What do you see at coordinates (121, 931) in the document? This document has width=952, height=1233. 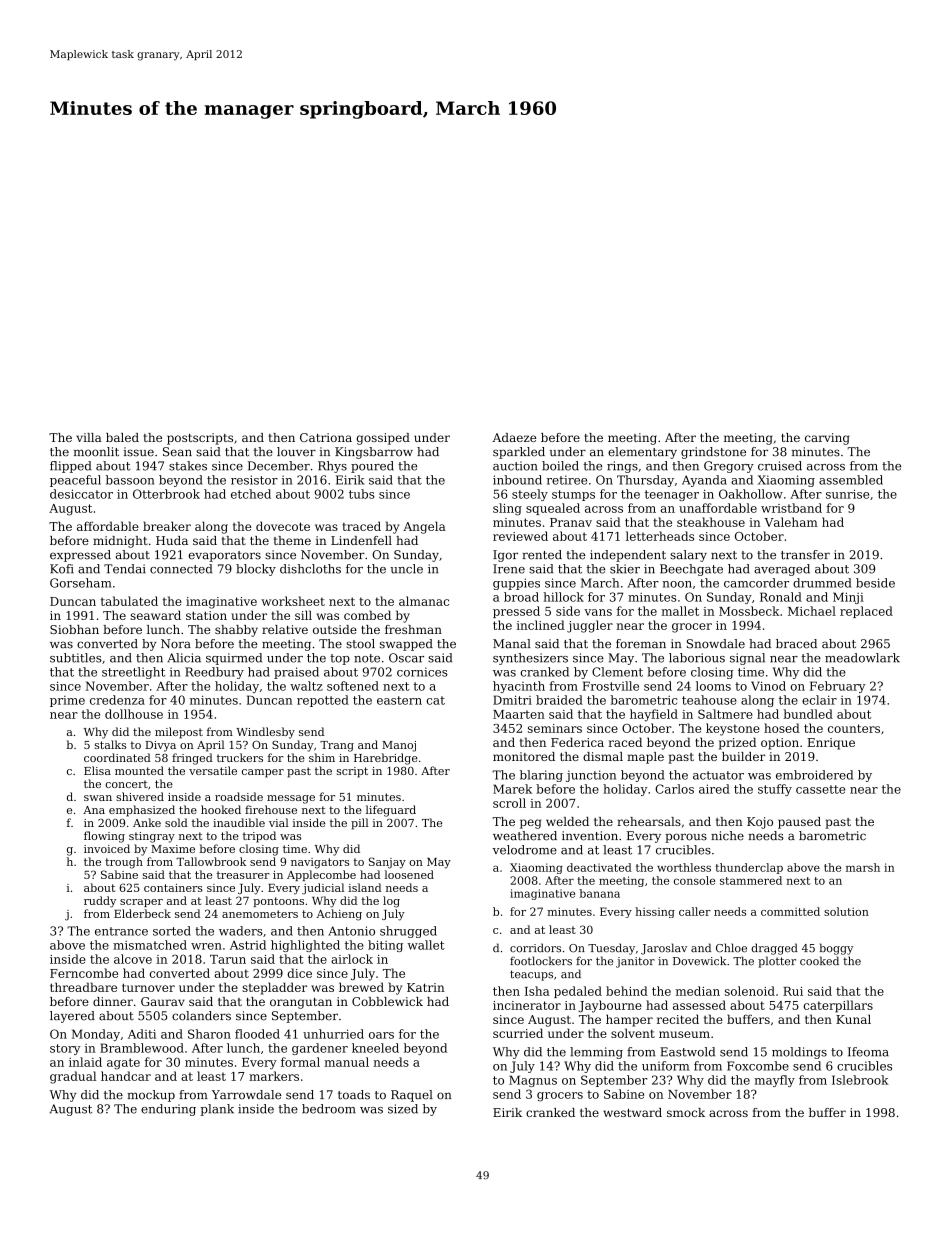 I see `entrance` at bounding box center [121, 931].
